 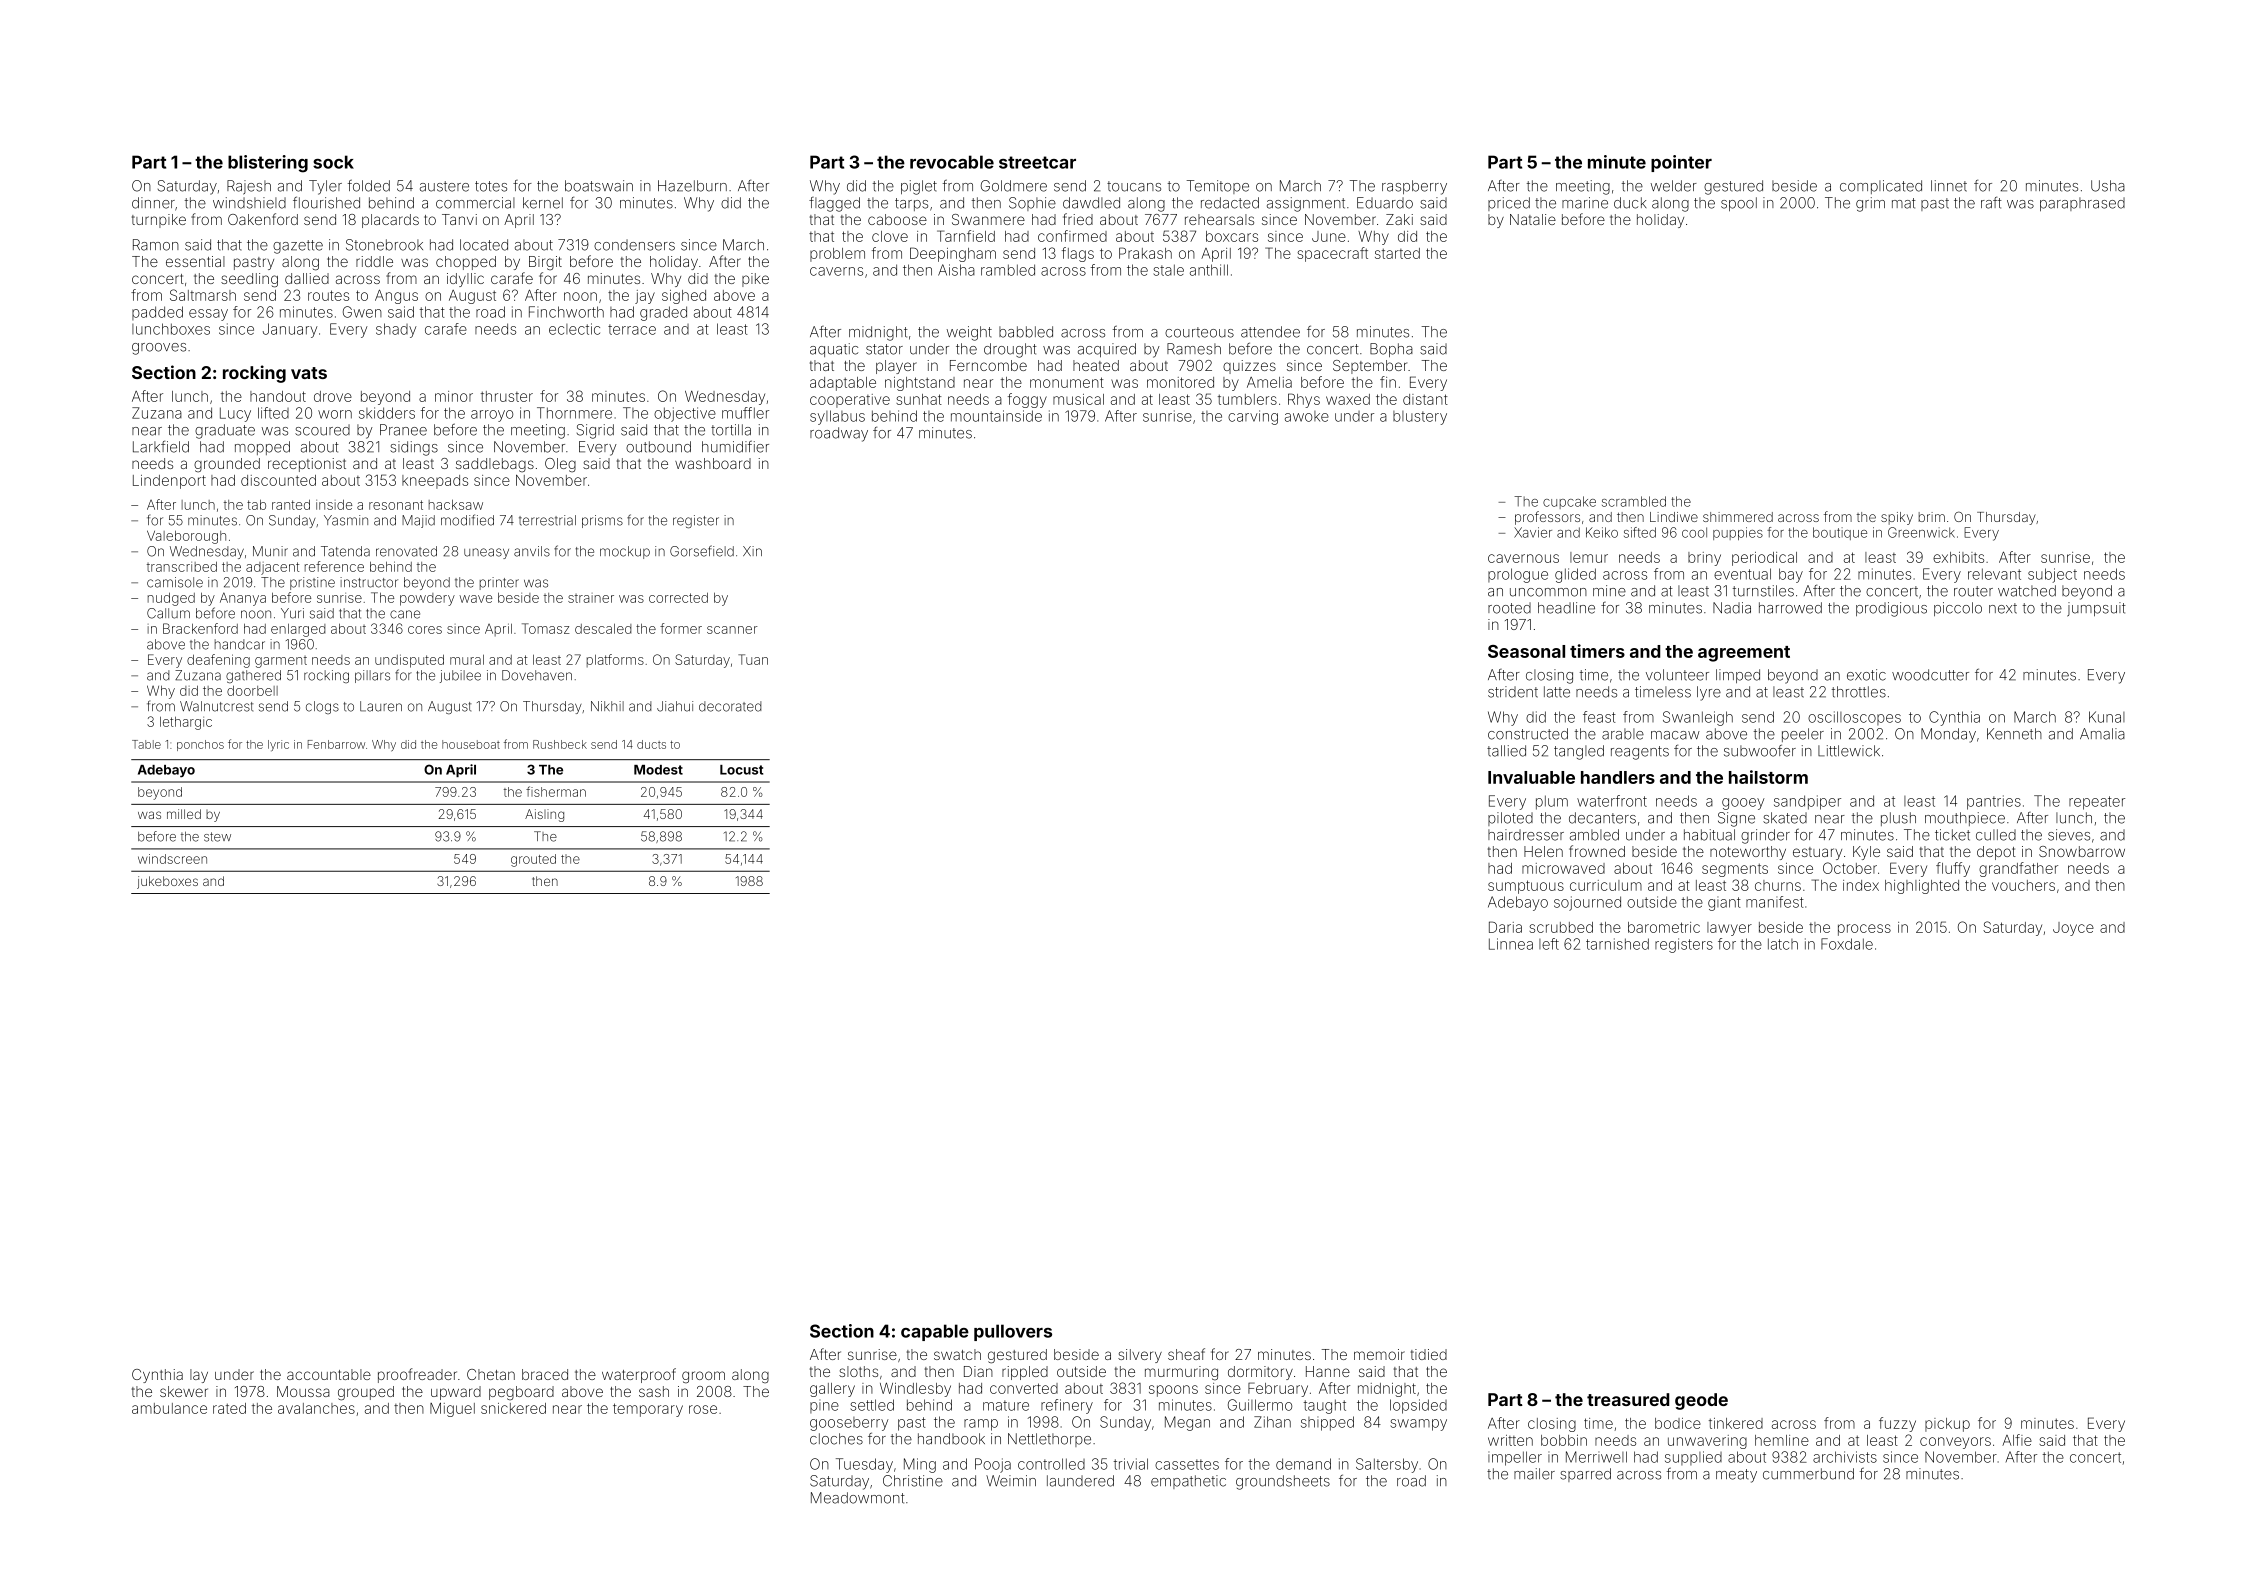 I want to click on jumpsuit, so click(x=2096, y=609).
